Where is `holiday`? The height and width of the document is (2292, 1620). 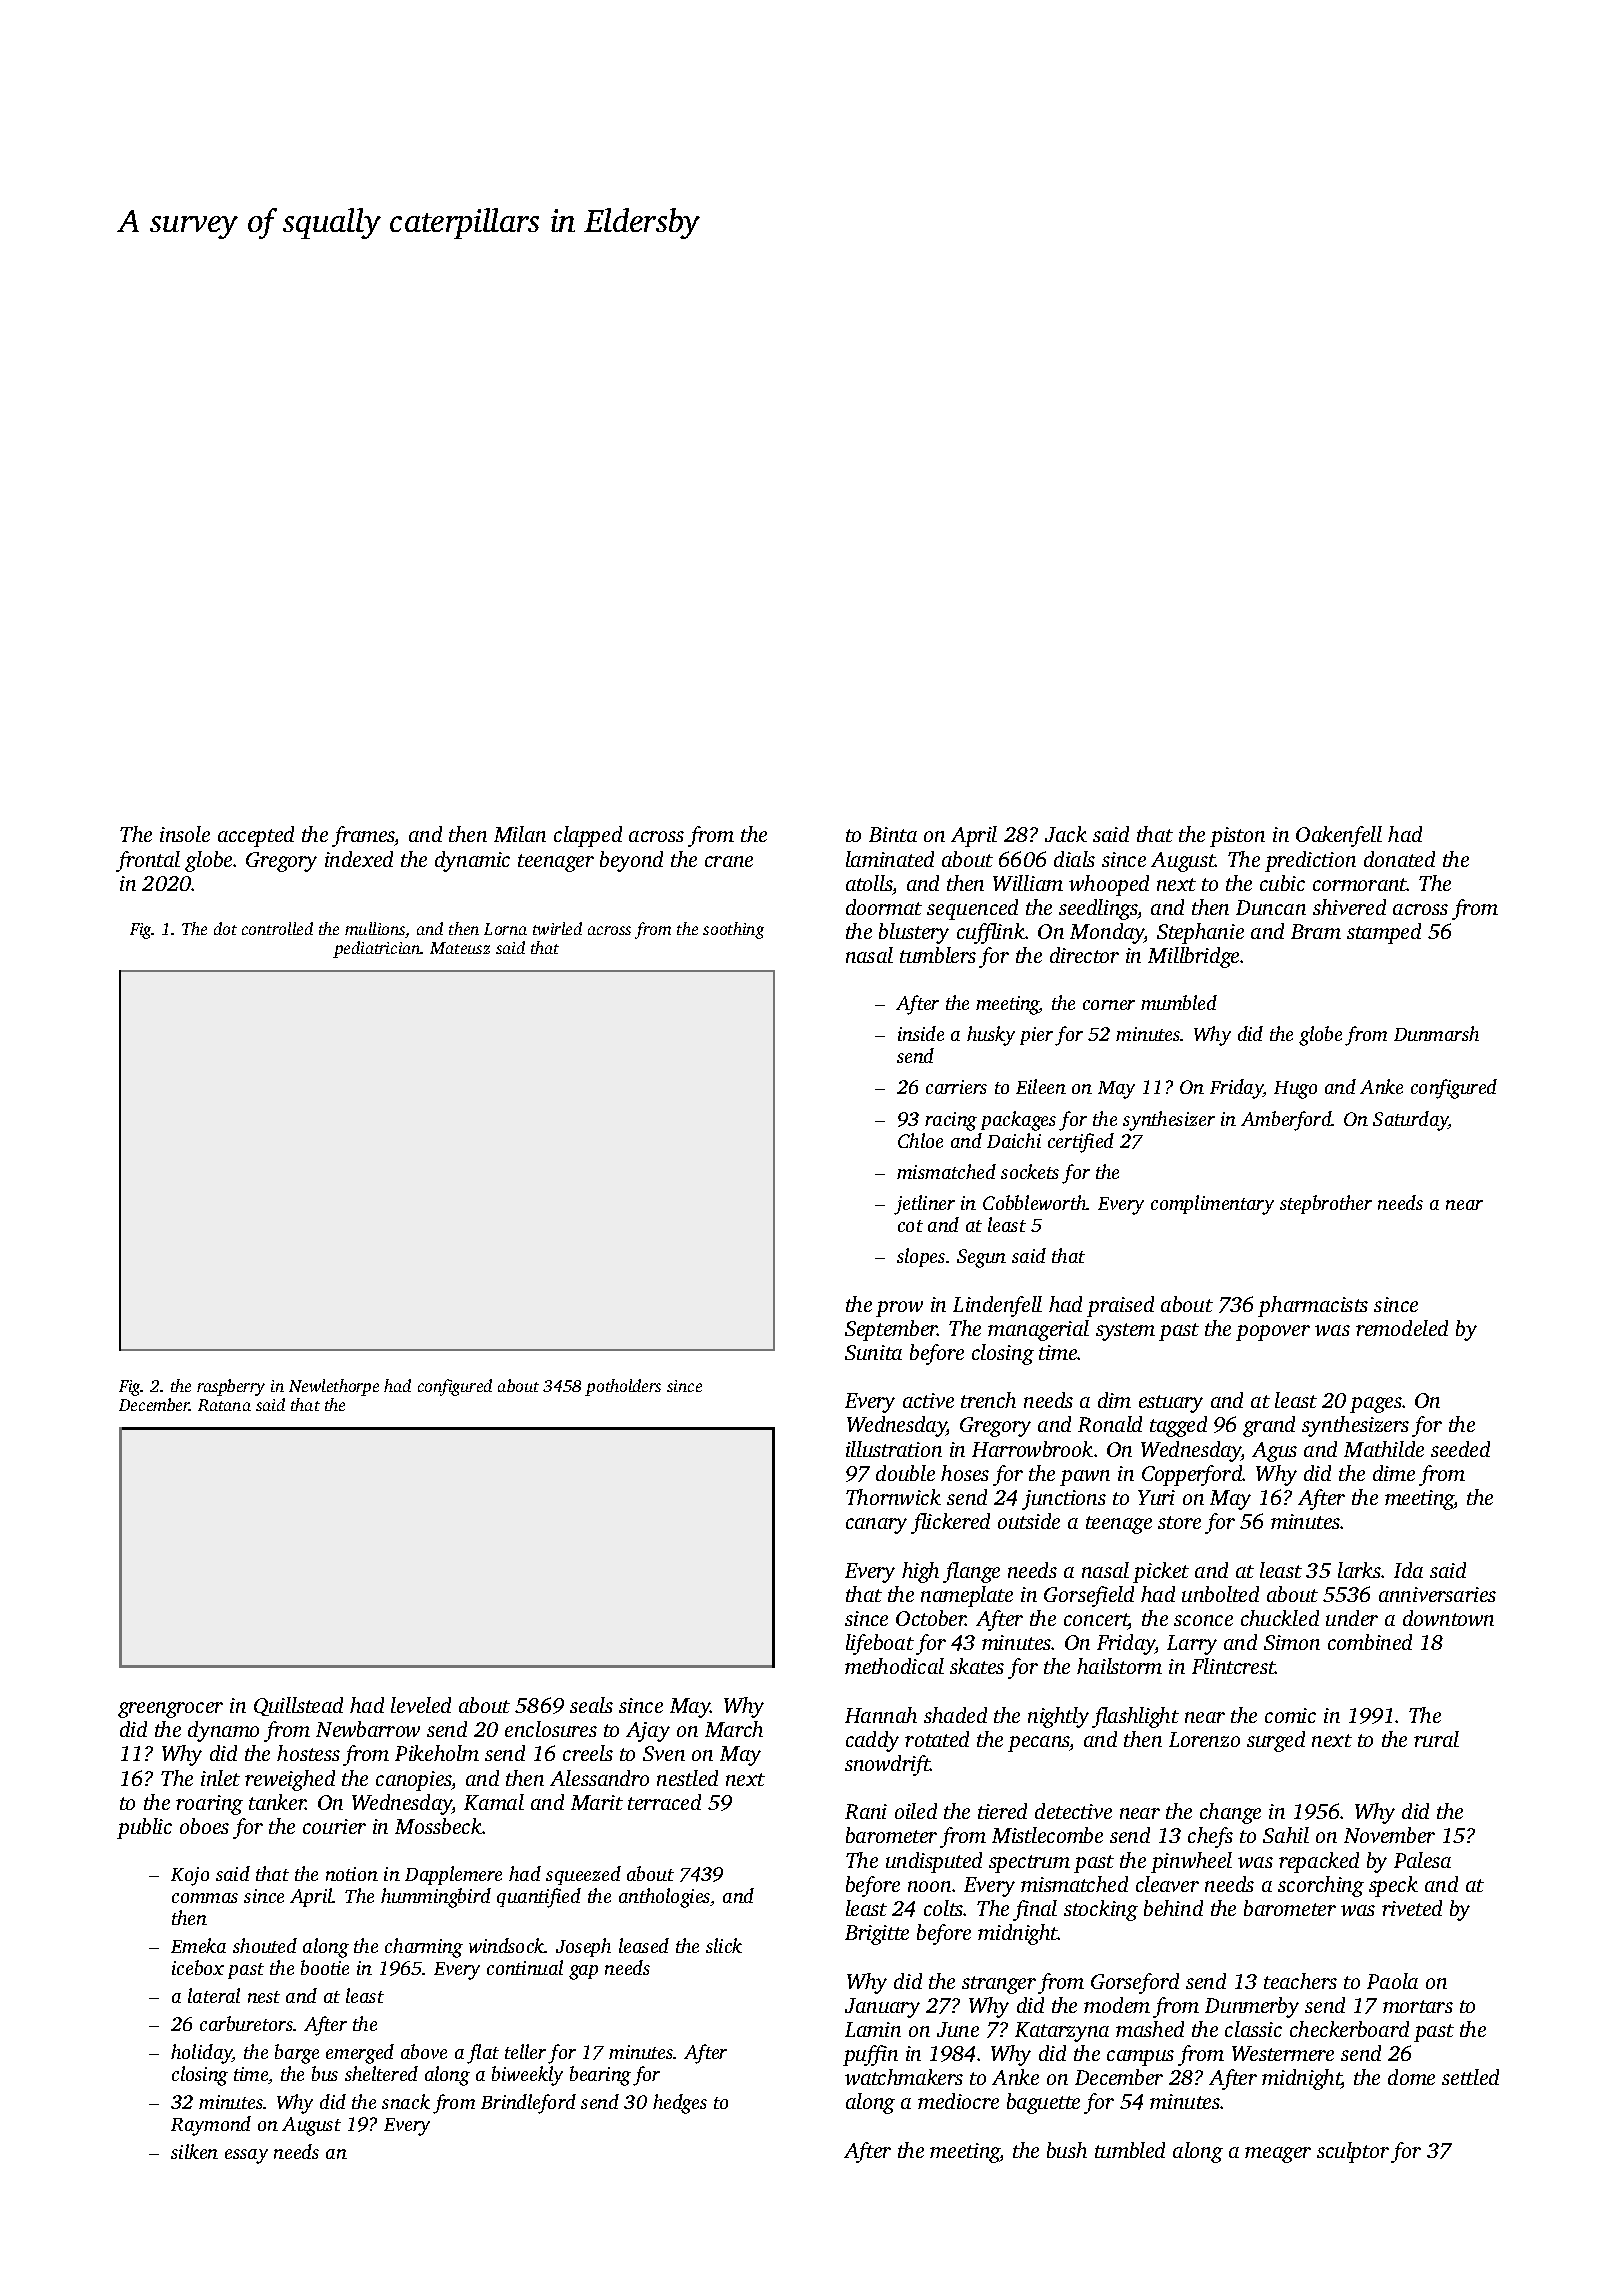
holiday is located at coordinates (202, 2054).
